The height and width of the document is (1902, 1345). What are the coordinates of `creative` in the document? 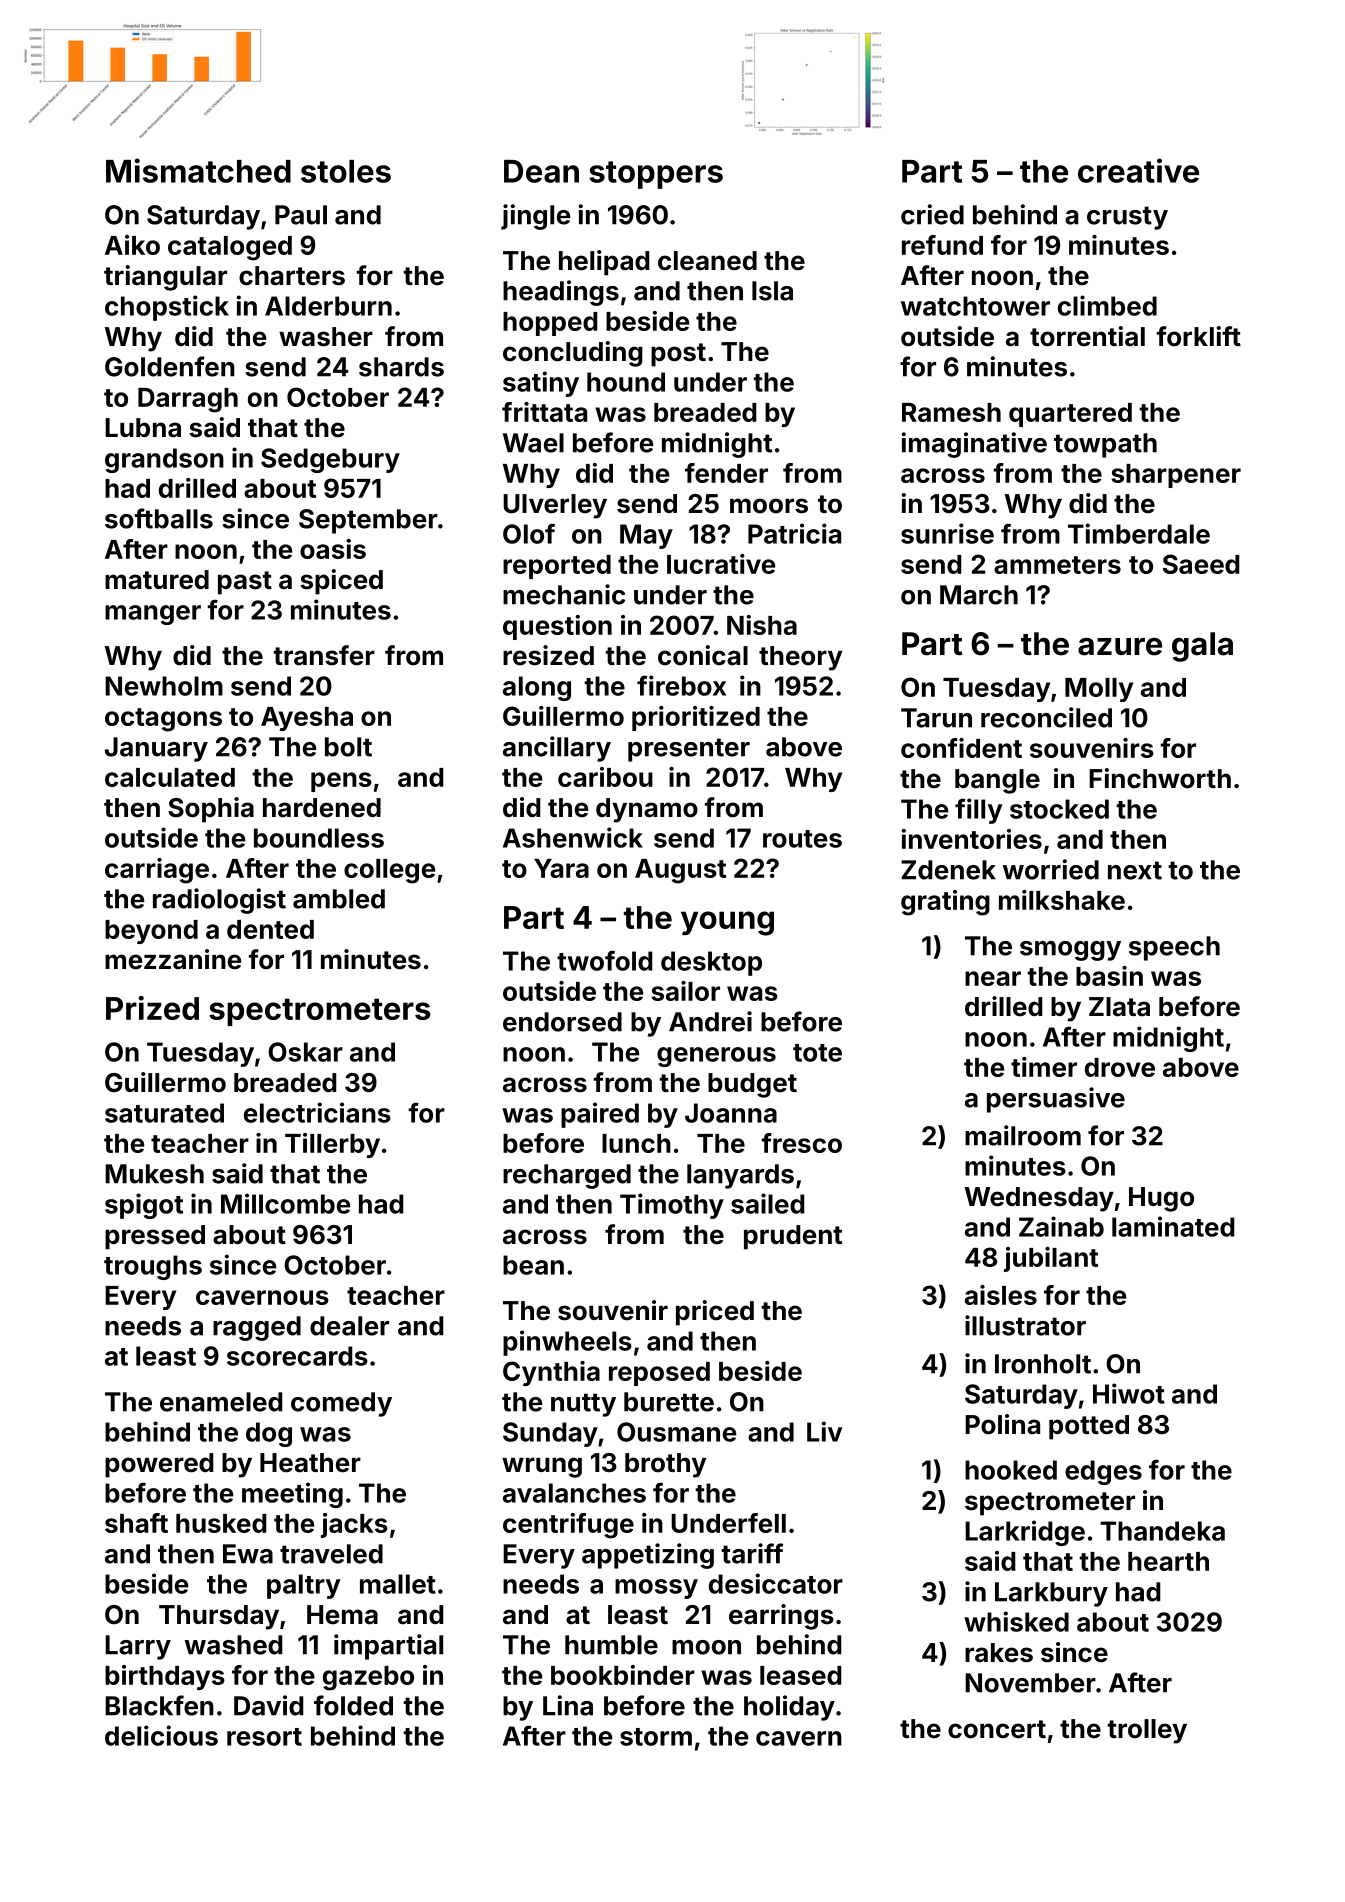 It's located at (1138, 170).
